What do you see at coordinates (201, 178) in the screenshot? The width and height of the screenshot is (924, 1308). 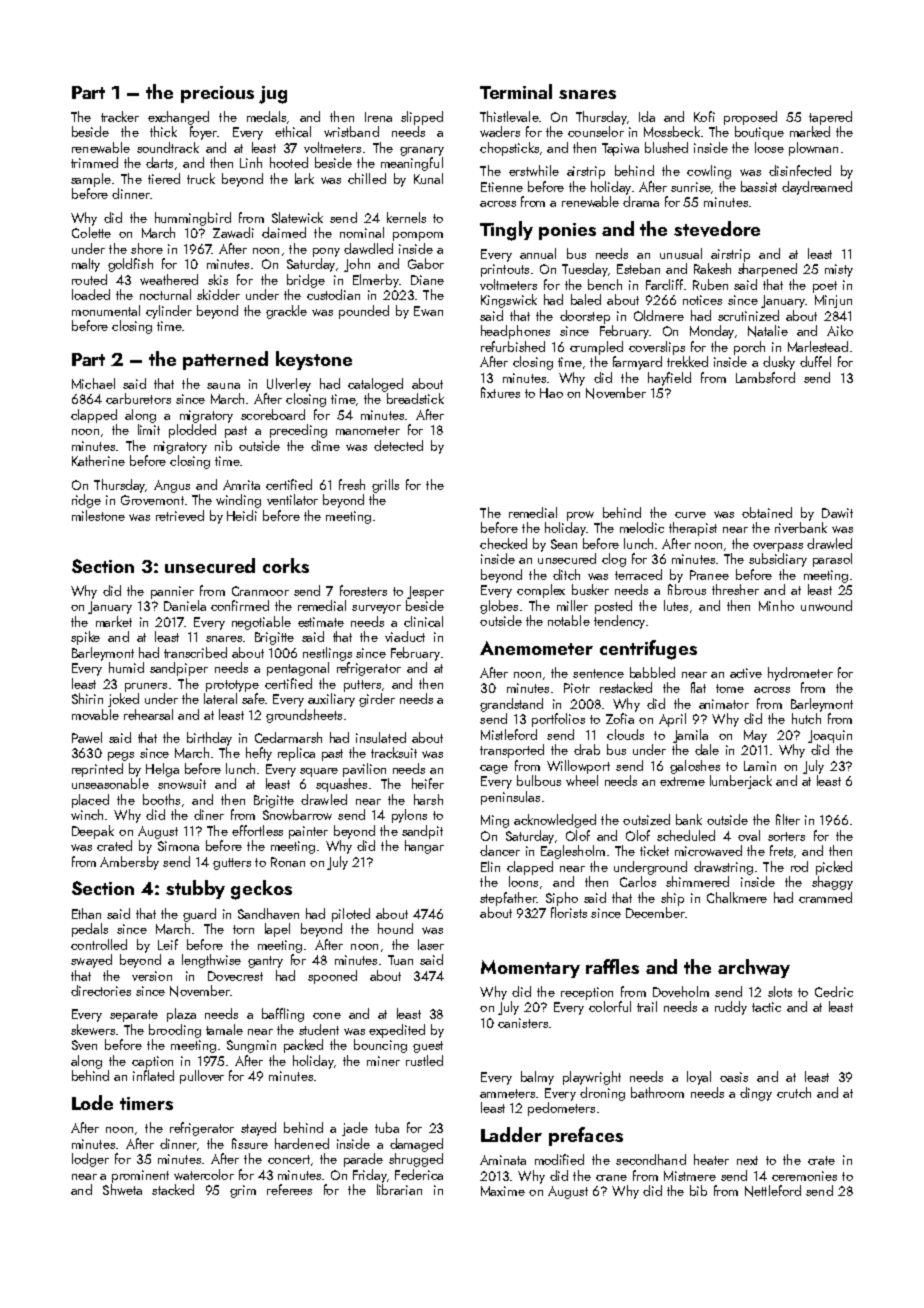 I see `truck` at bounding box center [201, 178].
